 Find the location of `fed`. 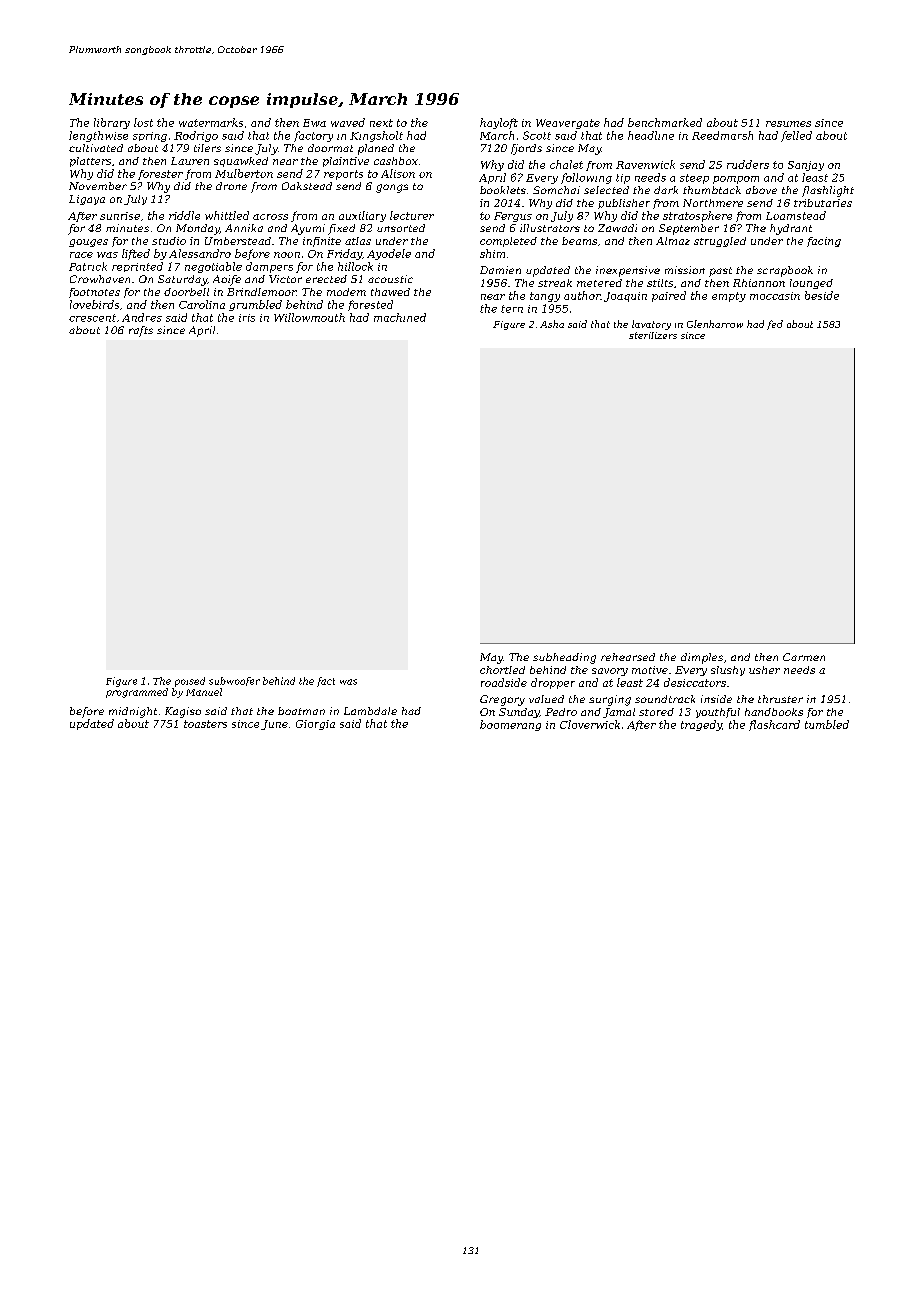

fed is located at coordinates (775, 325).
